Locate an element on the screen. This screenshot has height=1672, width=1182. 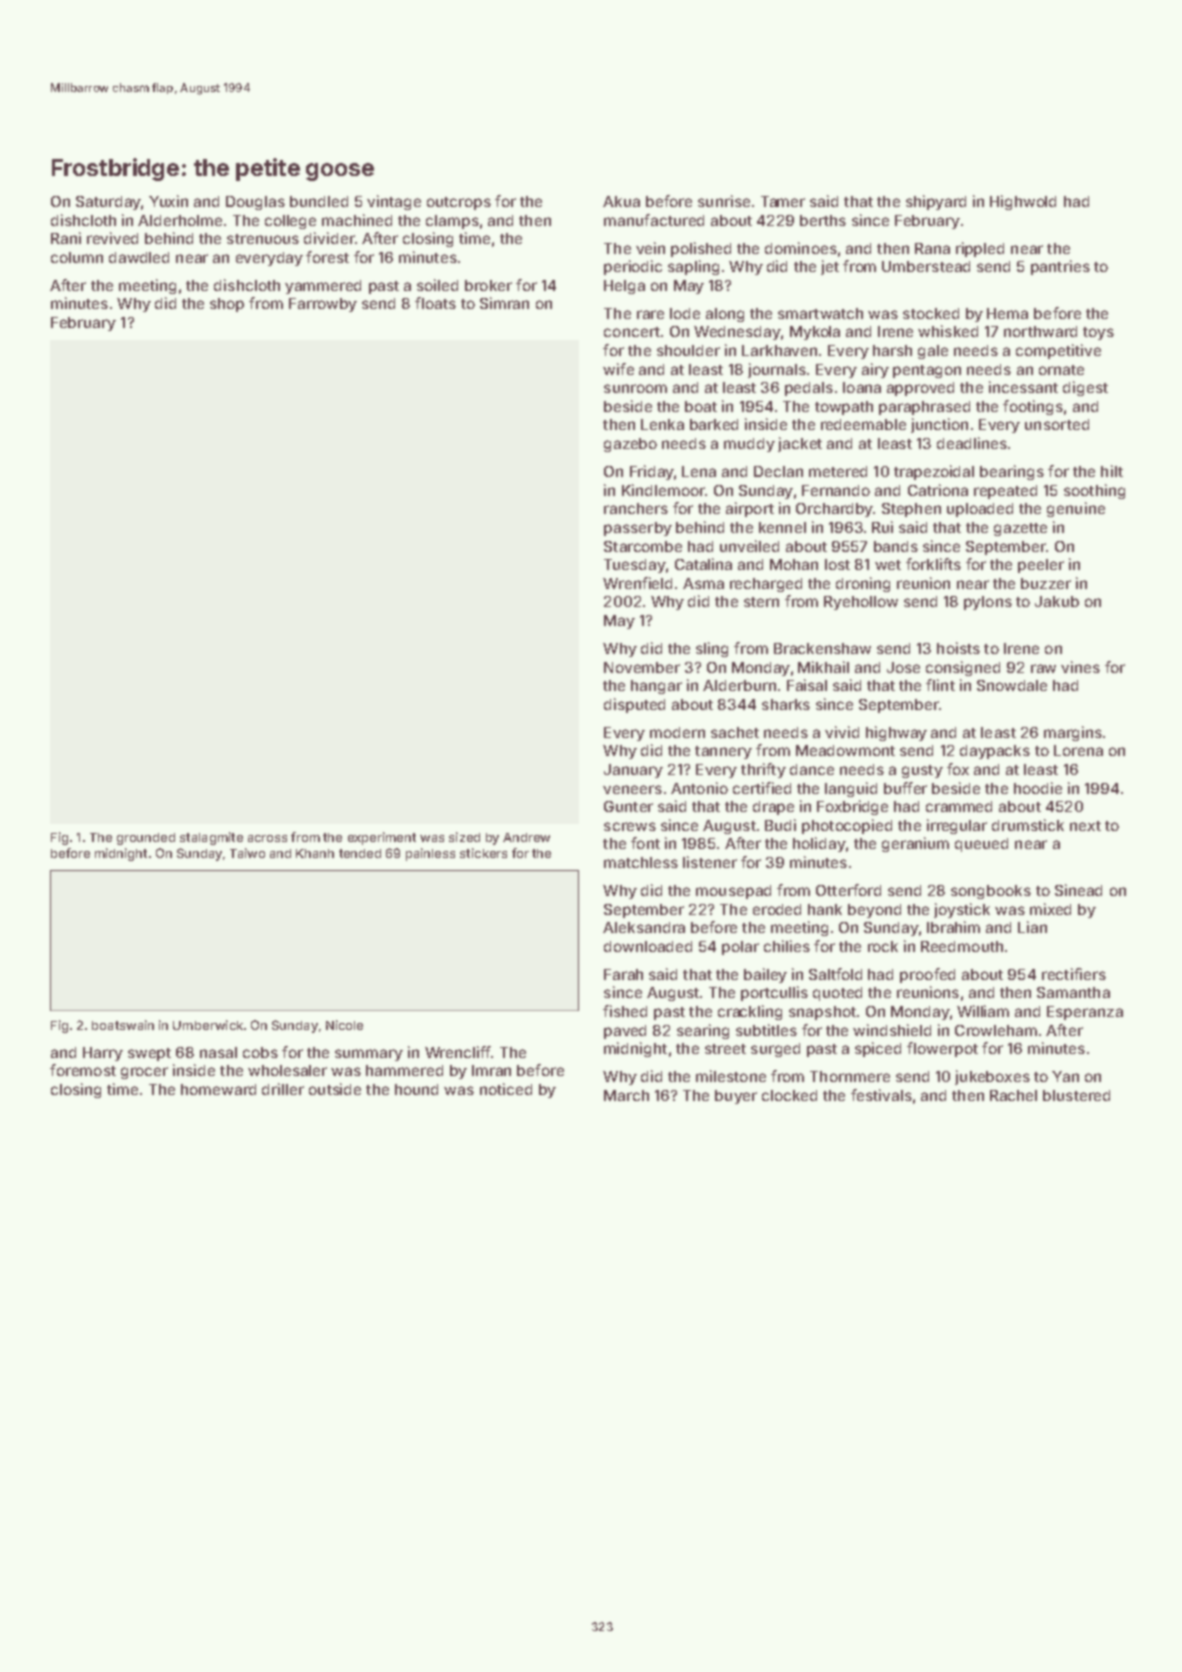
outcrops is located at coordinates (459, 203).
